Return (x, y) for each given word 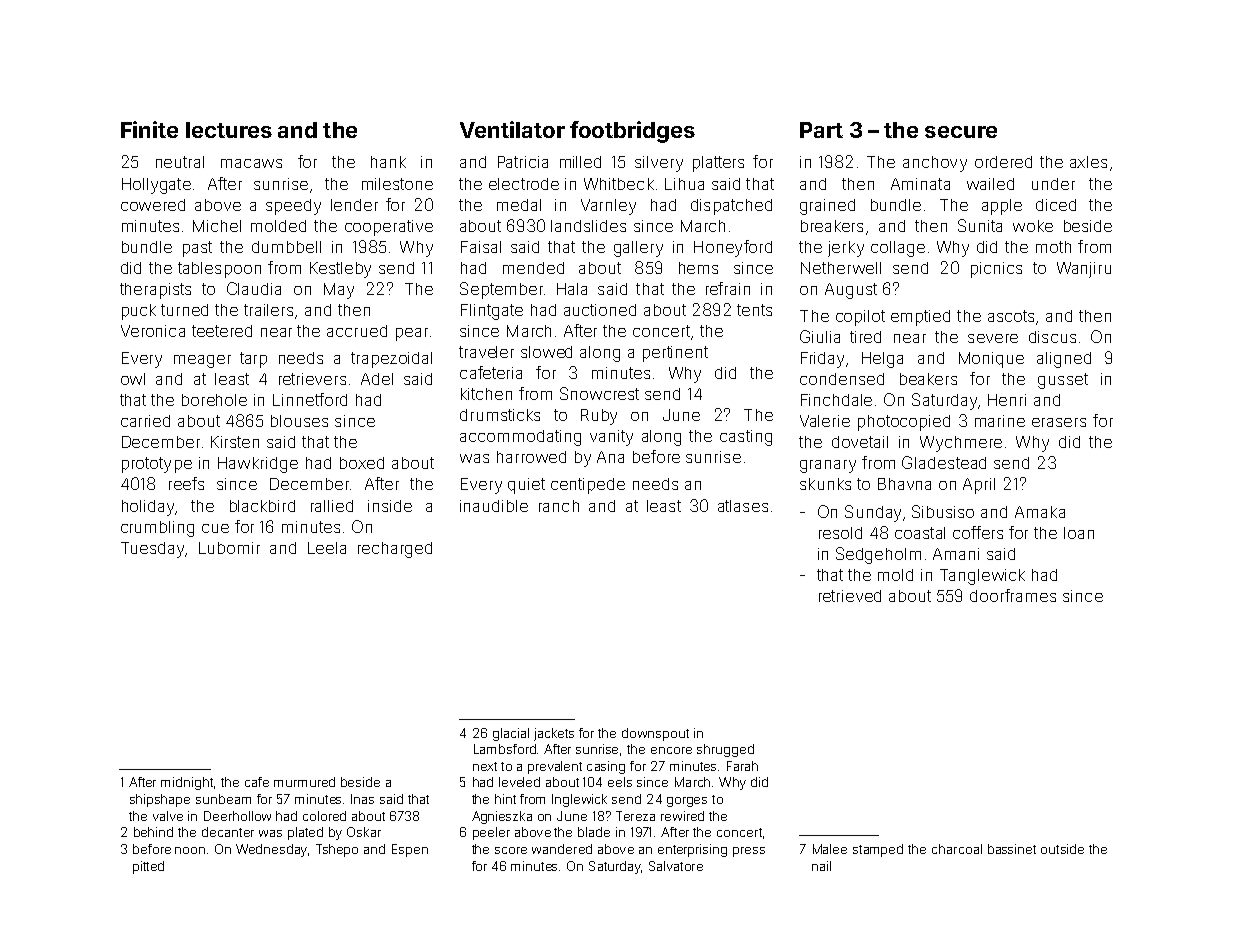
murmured (304, 782)
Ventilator (512, 129)
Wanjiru (1084, 270)
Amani (956, 554)
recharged (395, 550)
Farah (742, 766)
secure (961, 132)
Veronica (153, 331)
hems (698, 268)
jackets (554, 734)
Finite (149, 129)
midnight (187, 783)
